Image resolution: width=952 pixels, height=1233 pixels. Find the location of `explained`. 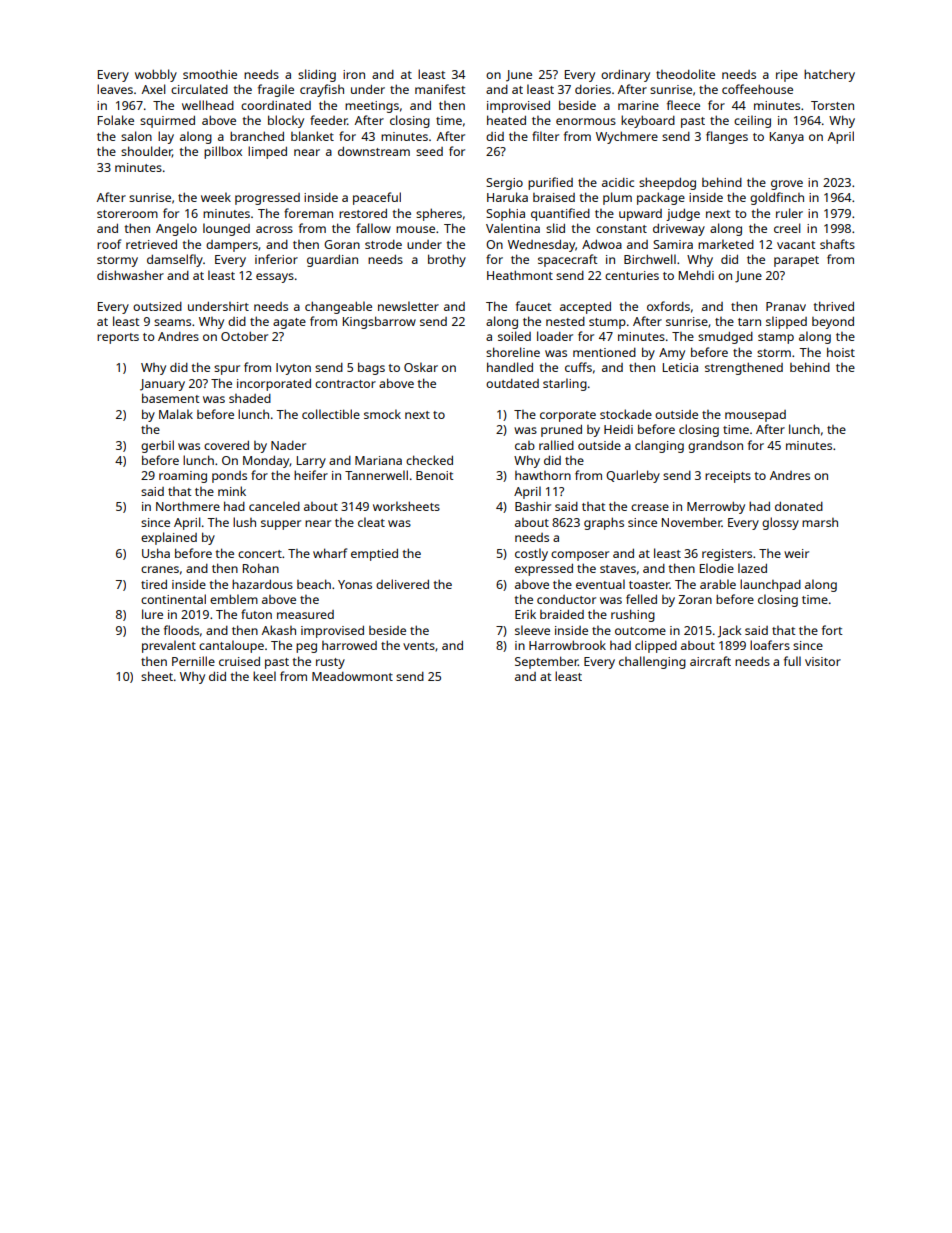

explained is located at coordinates (169, 538).
